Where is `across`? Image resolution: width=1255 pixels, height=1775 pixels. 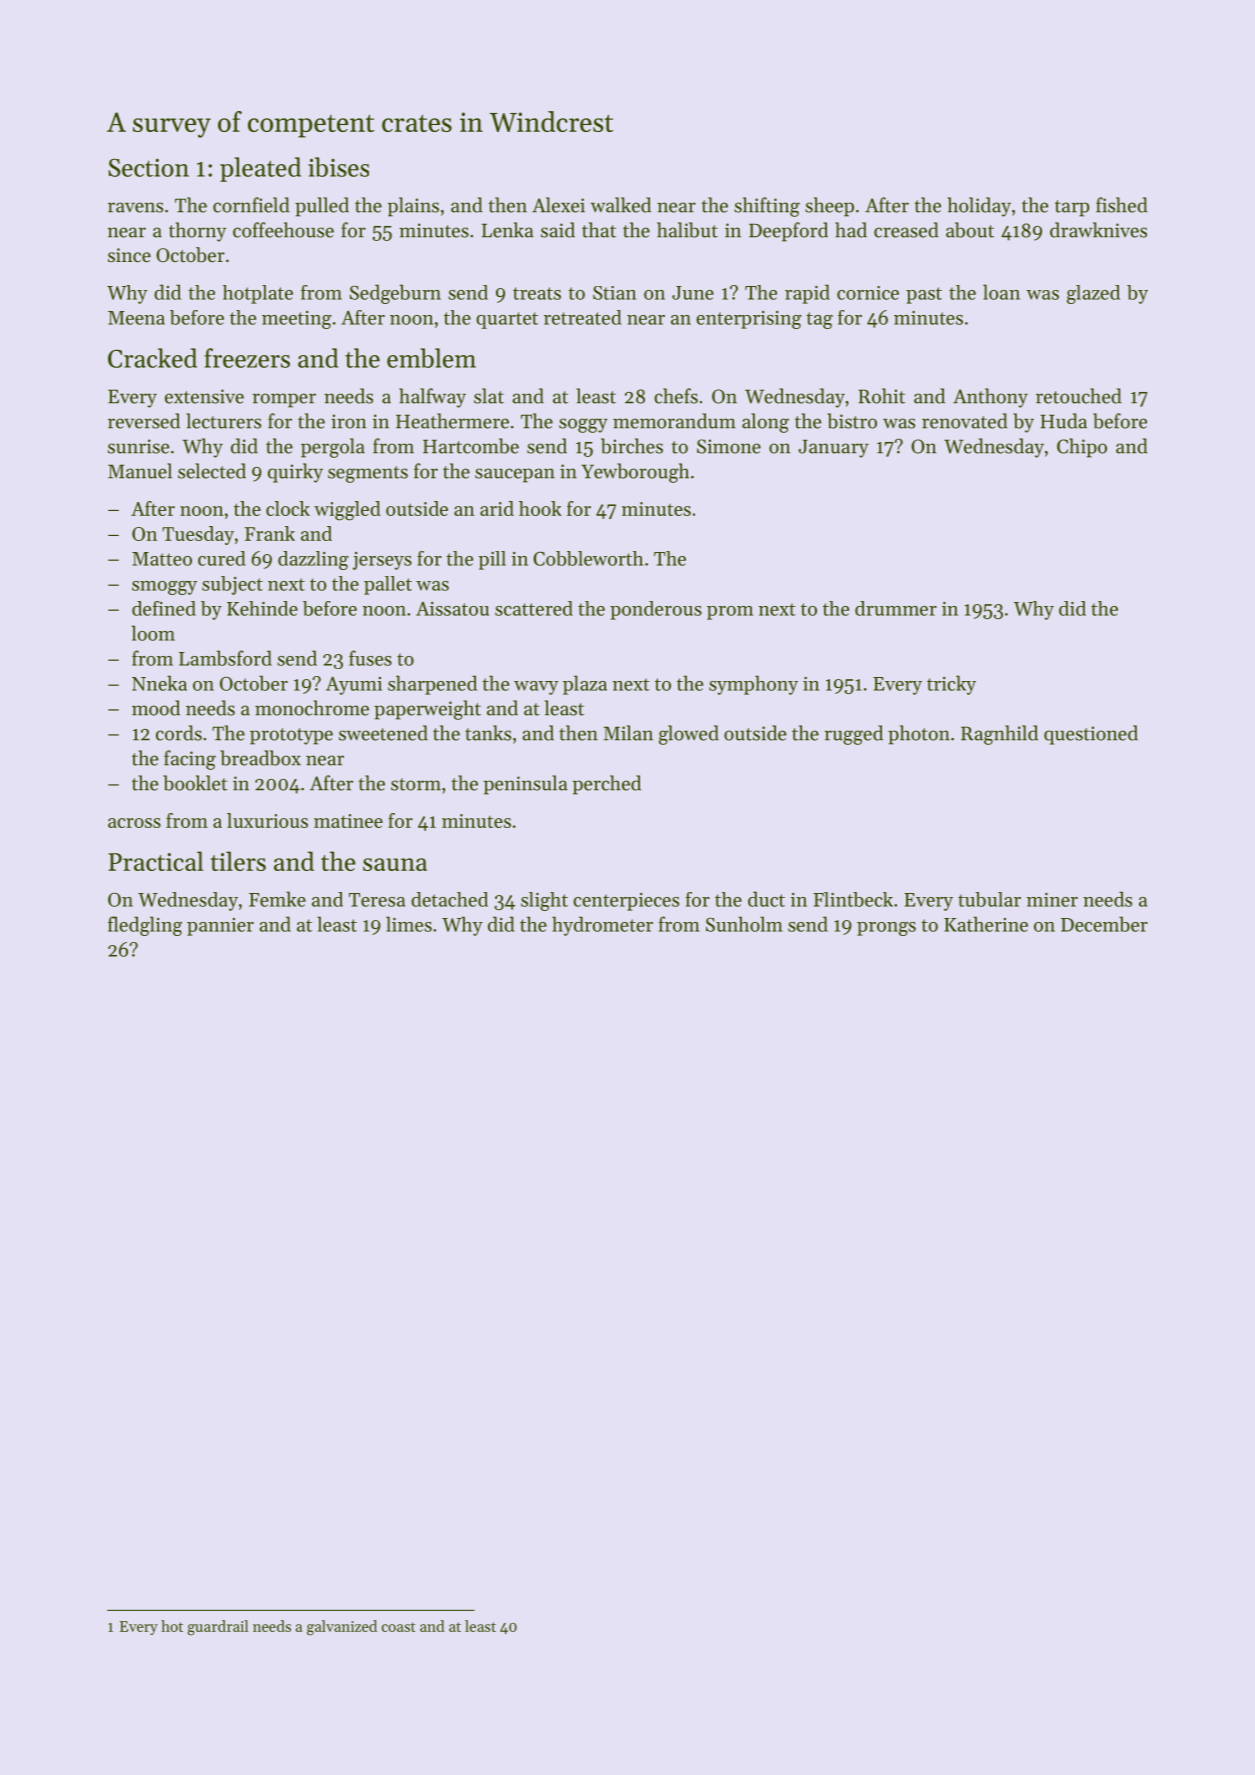
across is located at coordinates (134, 823).
